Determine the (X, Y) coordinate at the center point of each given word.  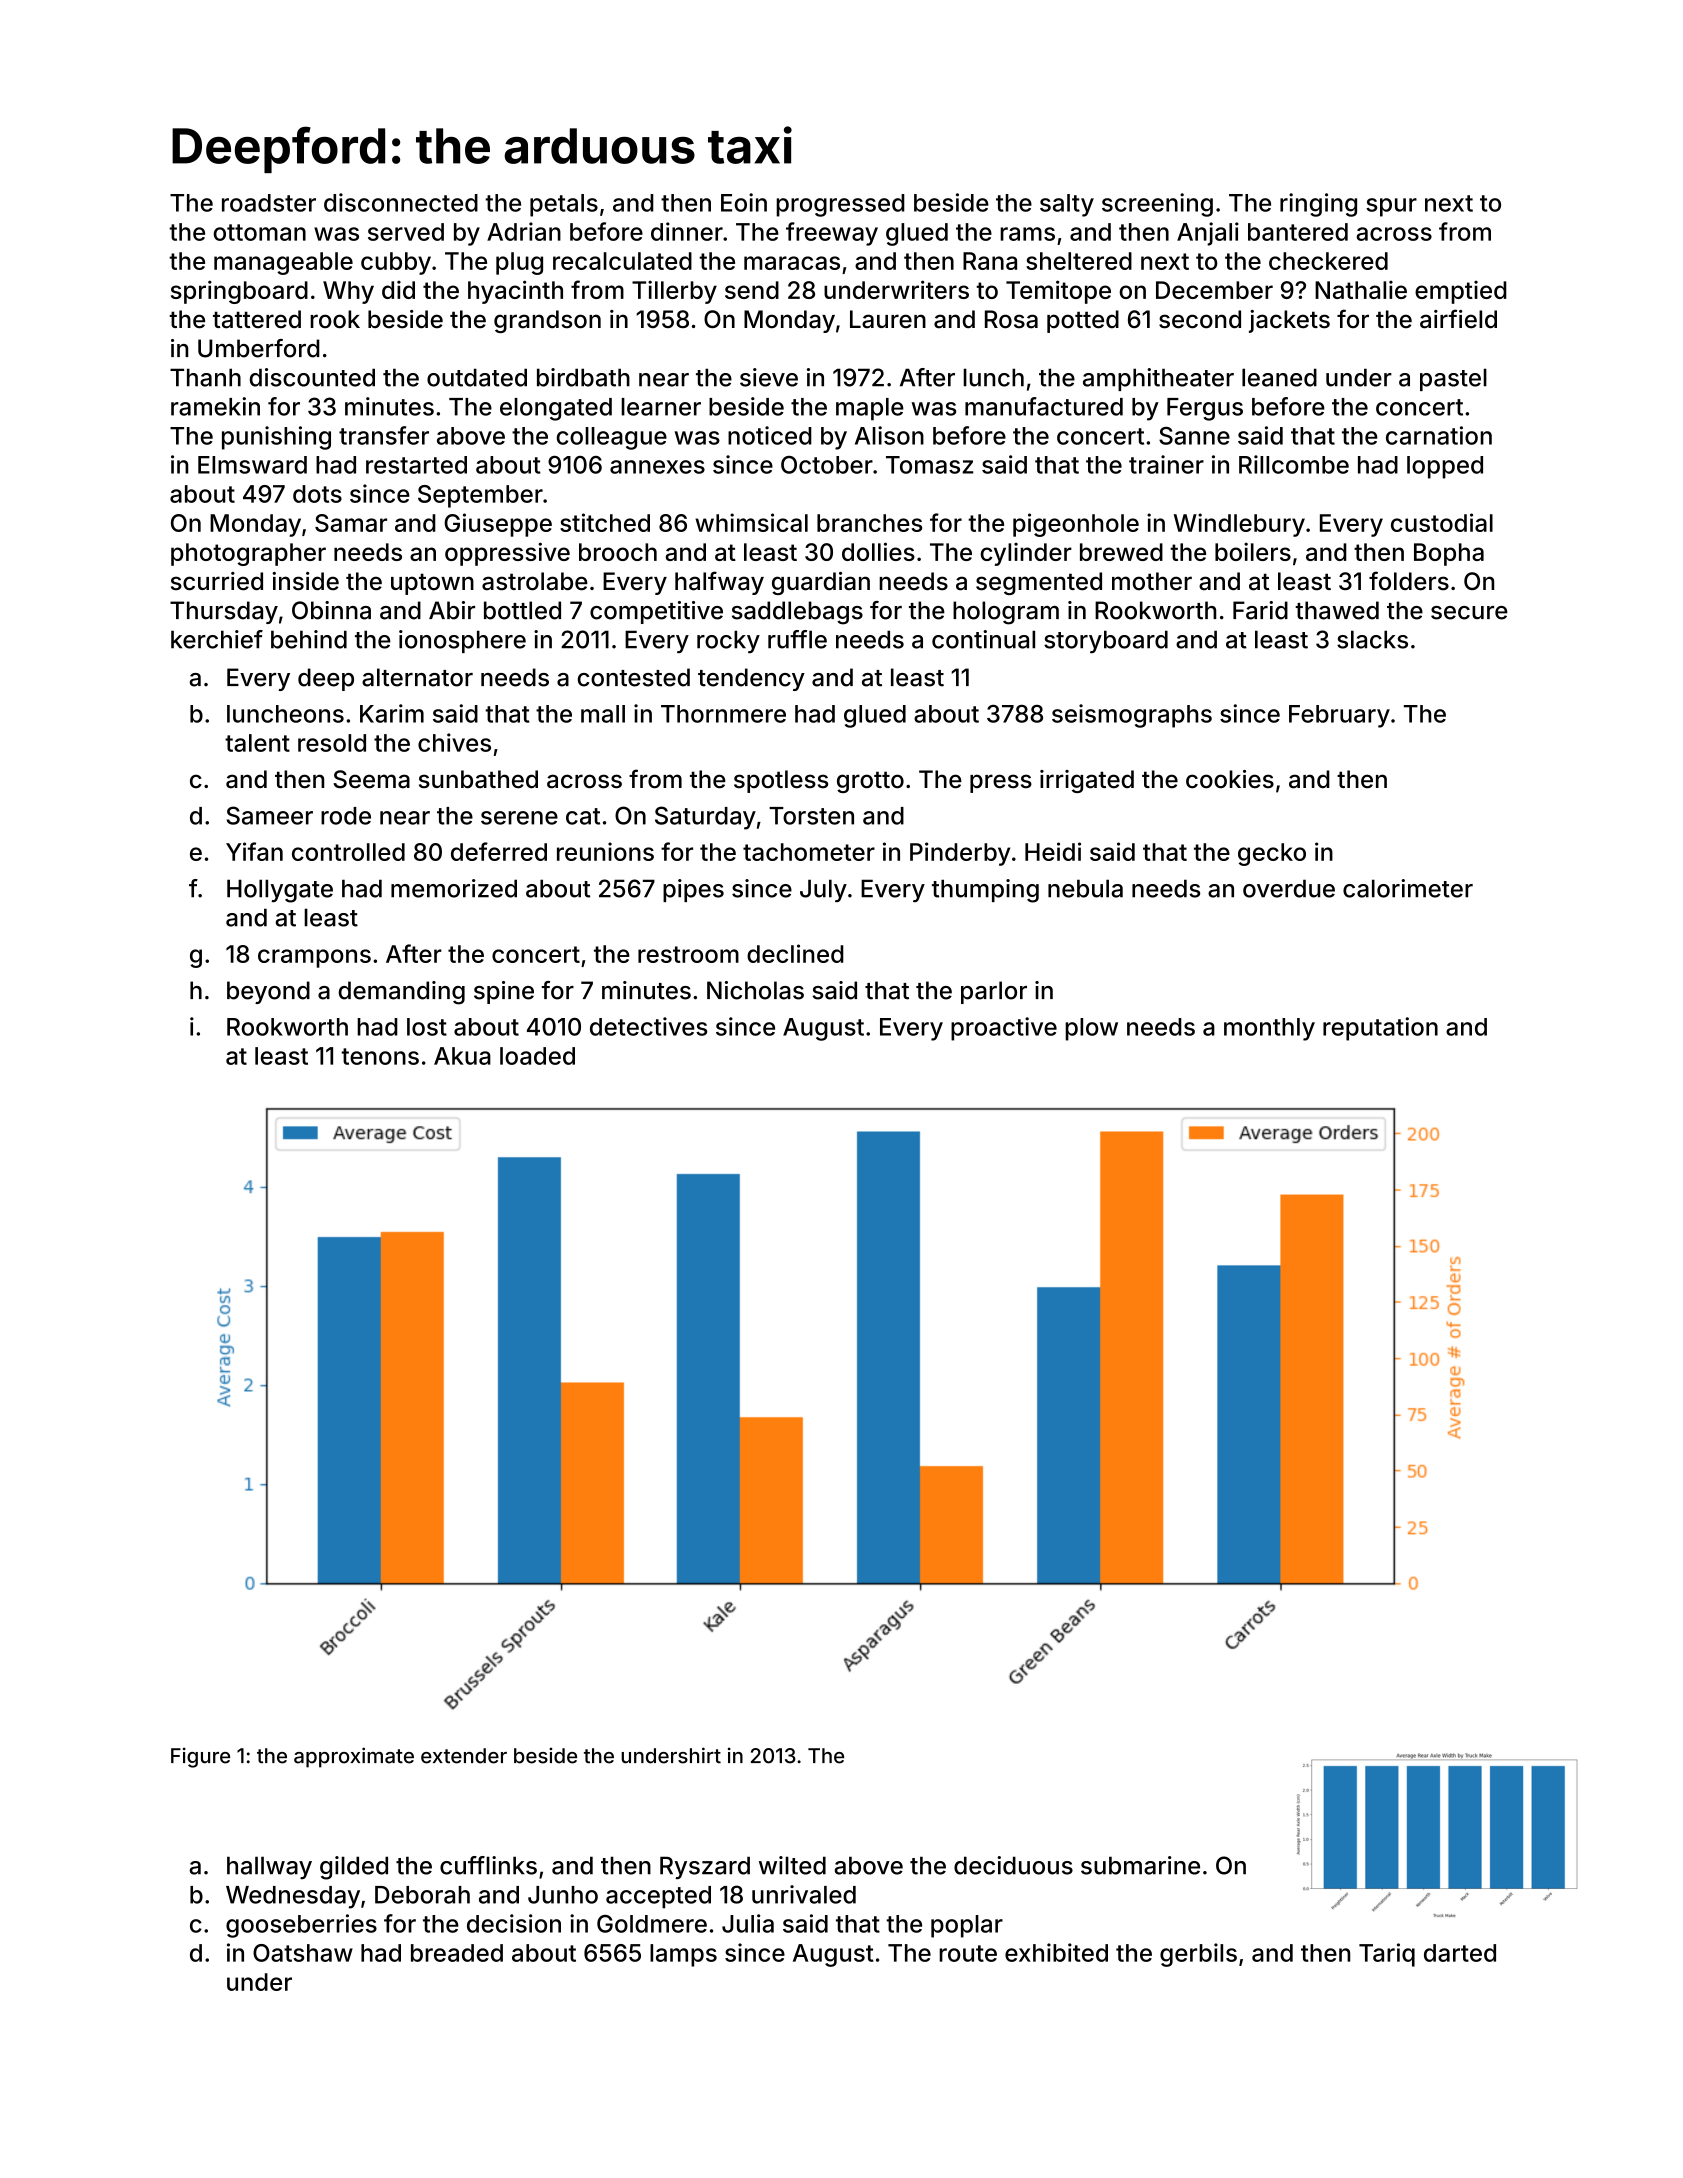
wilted (792, 1865)
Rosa (1011, 319)
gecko (1272, 854)
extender (464, 1756)
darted (1460, 1953)
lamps (683, 1955)
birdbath (583, 377)
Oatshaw (303, 1953)
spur (1391, 207)
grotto (870, 782)
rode (346, 816)
